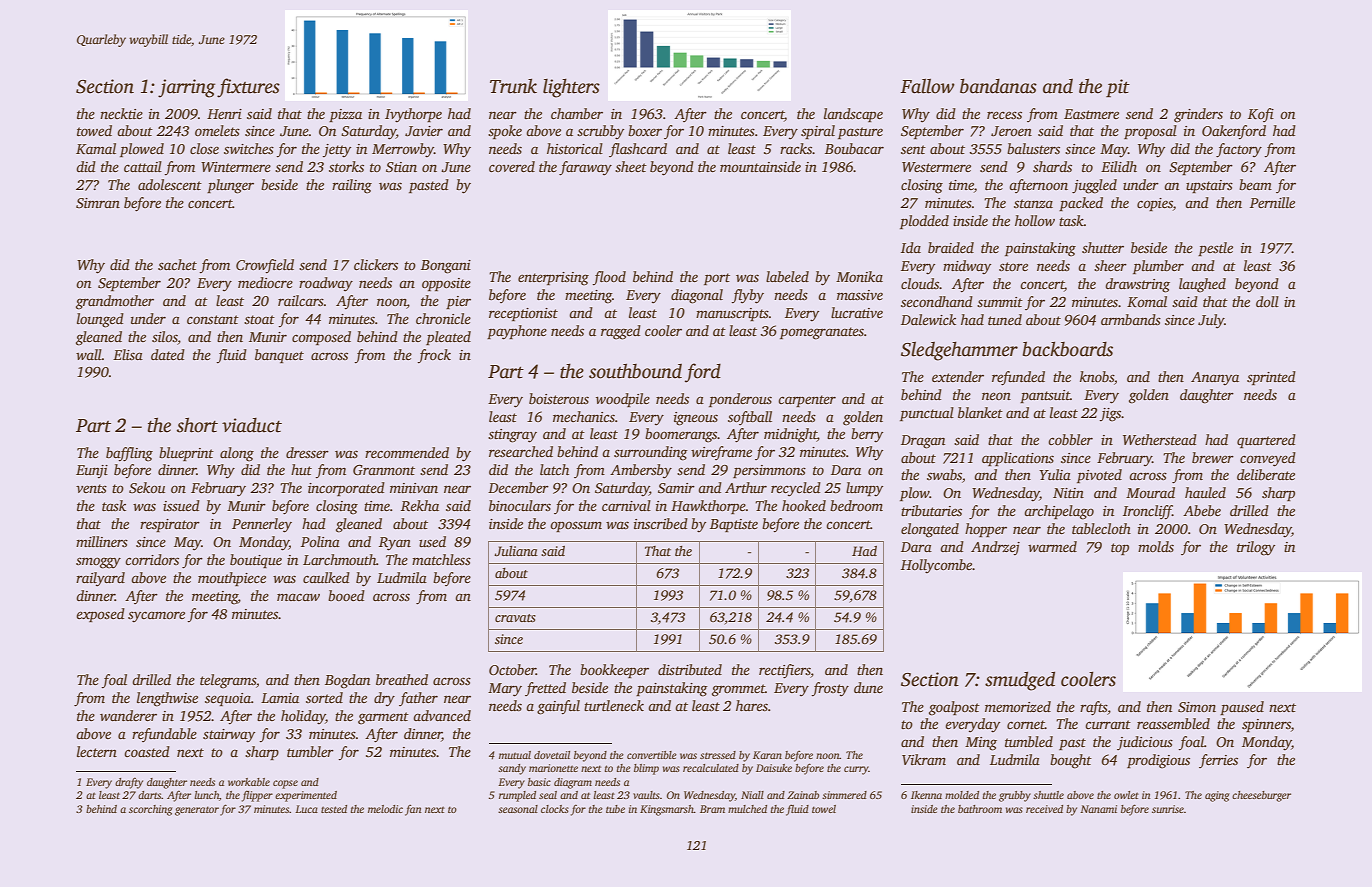 The width and height of the document is (1372, 887). Describe the element at coordinates (752, 705) in the document. I see `hares` at that location.
